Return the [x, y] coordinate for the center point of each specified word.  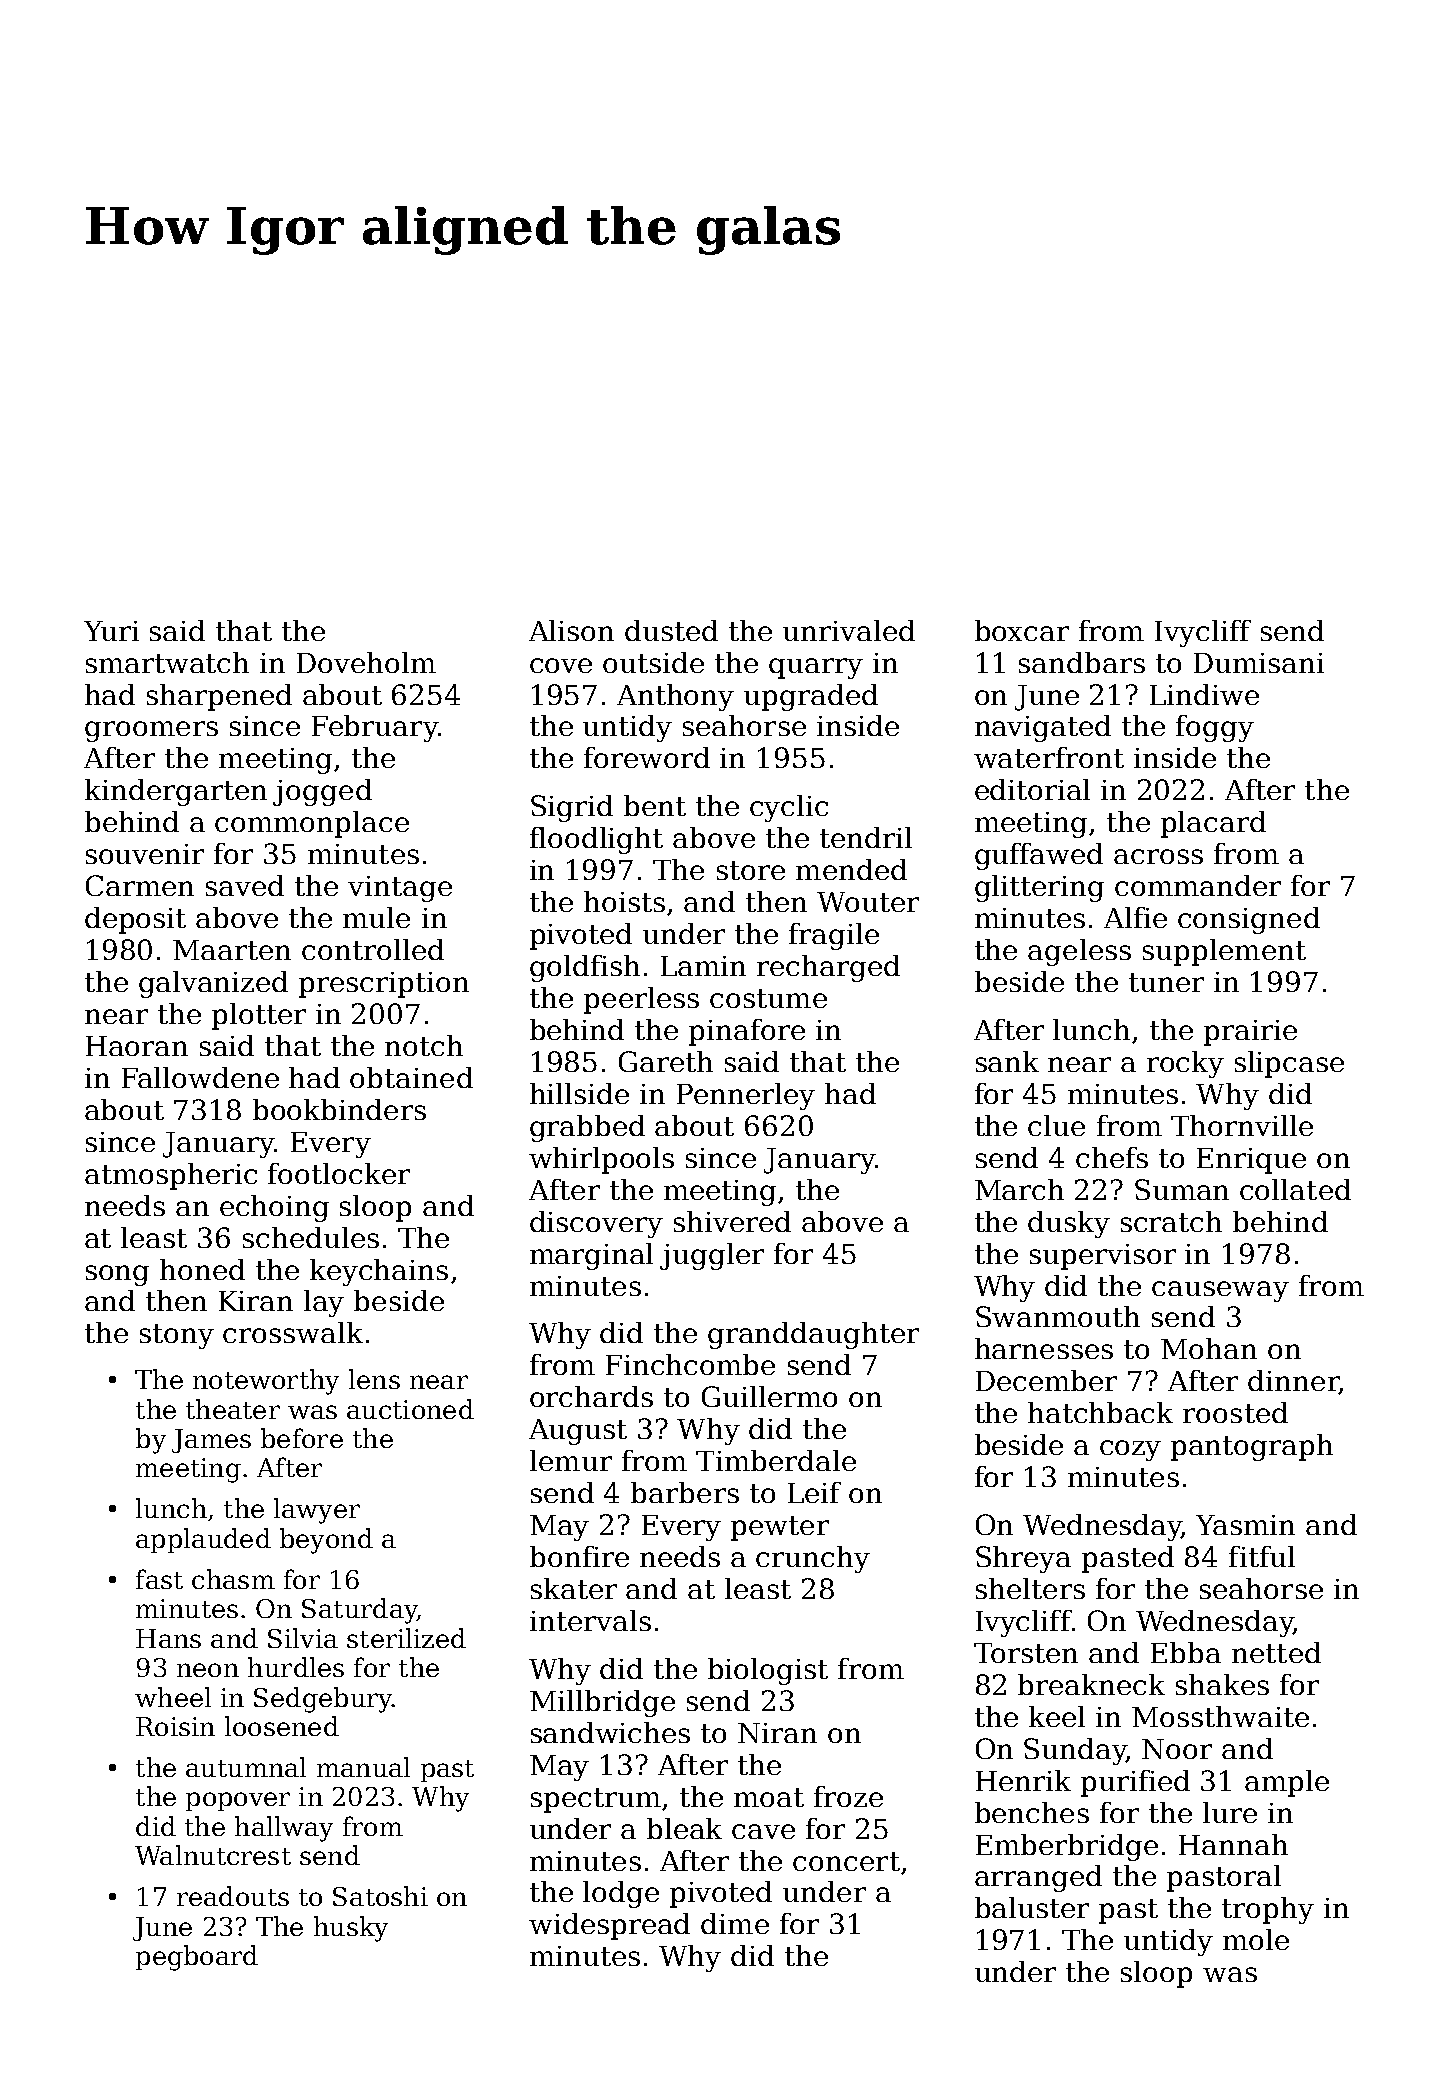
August [578, 1432]
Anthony [675, 697]
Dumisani [1259, 663]
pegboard [197, 1958]
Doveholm [366, 662]
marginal [591, 1256]
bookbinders [339, 1109]
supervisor [1103, 1257]
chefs [1112, 1157]
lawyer [317, 1511]
